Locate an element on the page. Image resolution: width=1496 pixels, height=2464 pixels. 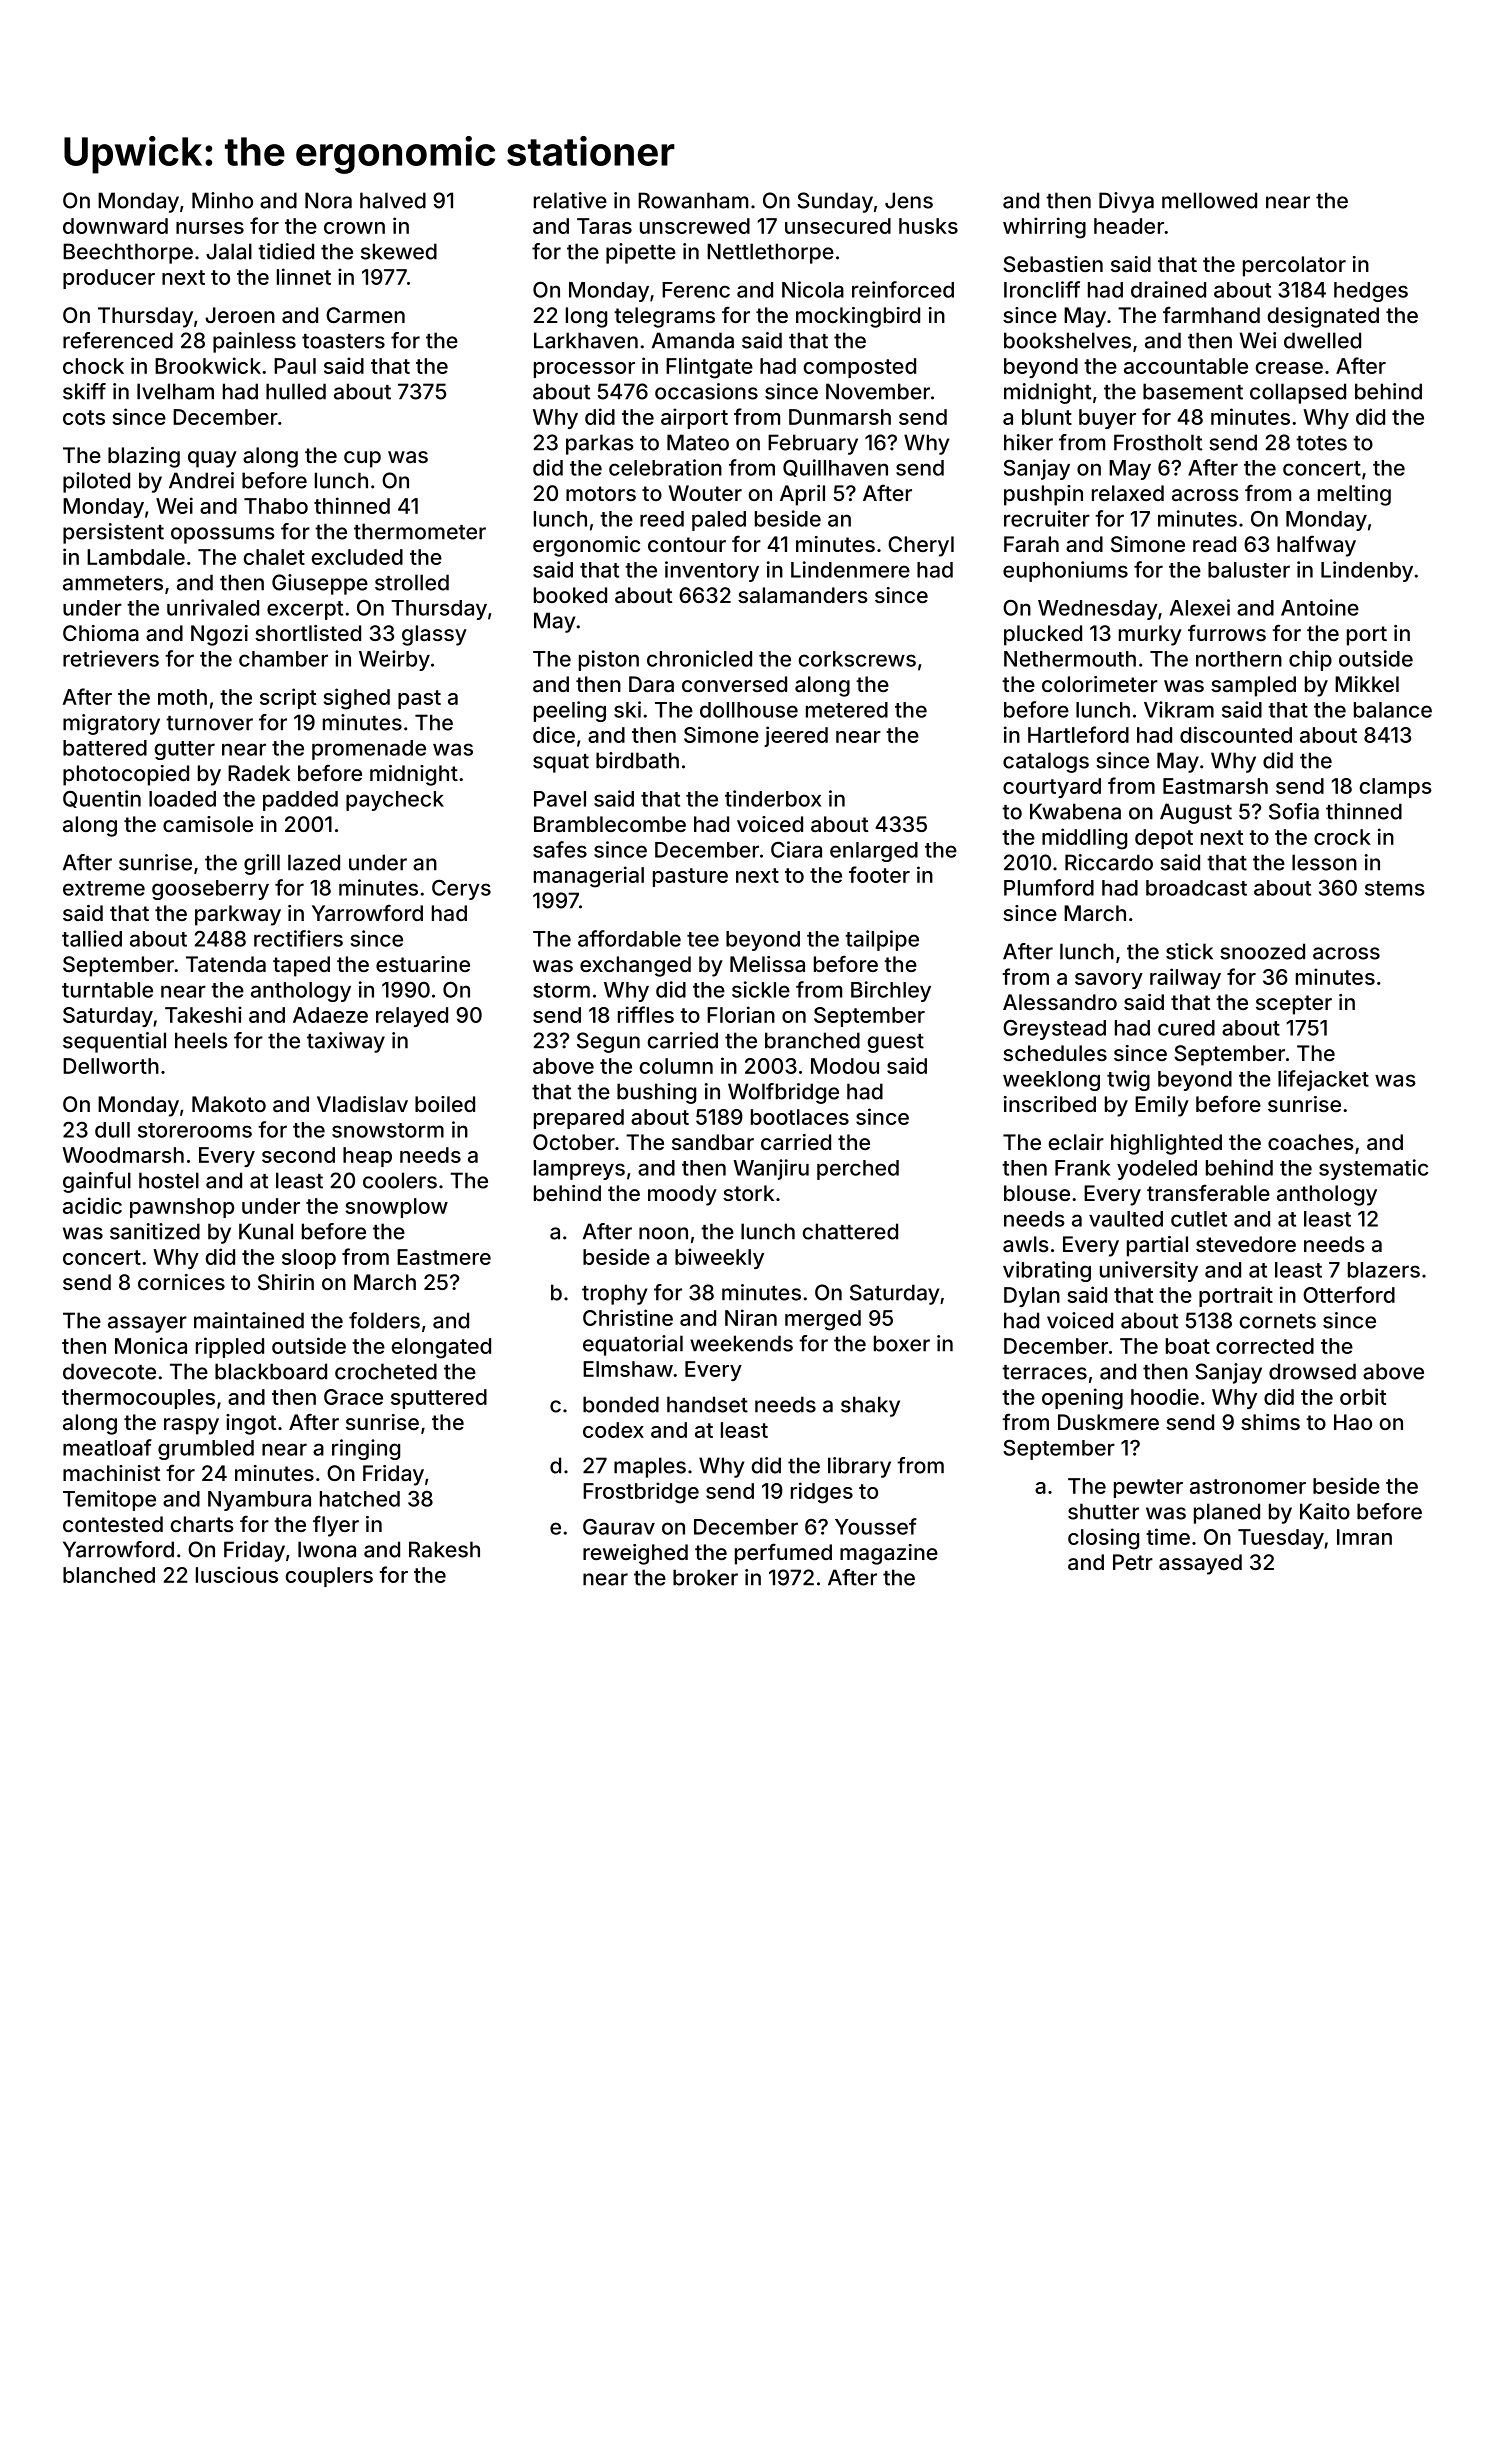
blanched is located at coordinates (109, 1575).
